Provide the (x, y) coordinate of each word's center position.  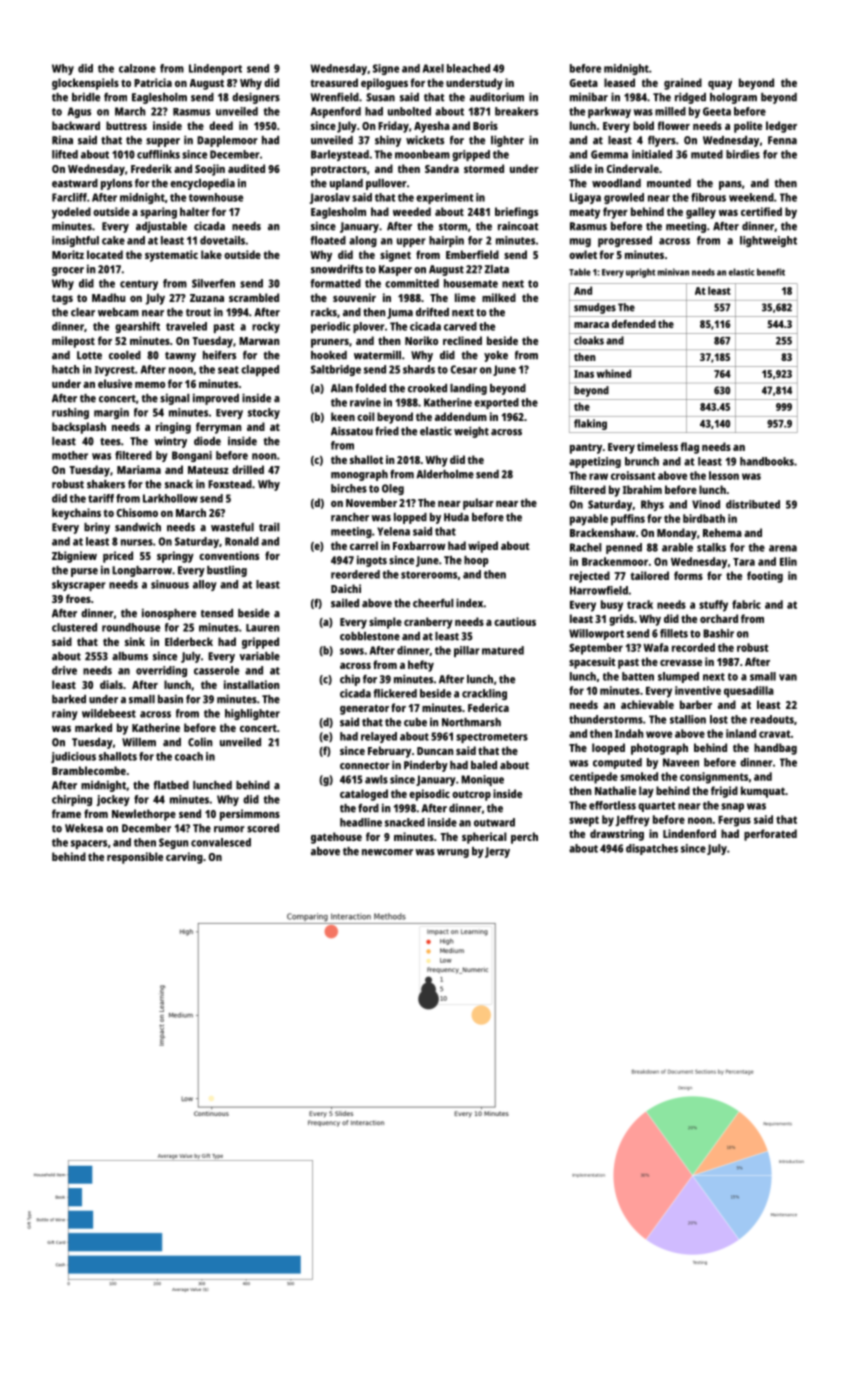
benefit (771, 272)
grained (683, 84)
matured (503, 650)
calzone (137, 68)
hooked (329, 355)
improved (216, 399)
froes (78, 598)
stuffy (713, 606)
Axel (433, 68)
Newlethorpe (144, 815)
